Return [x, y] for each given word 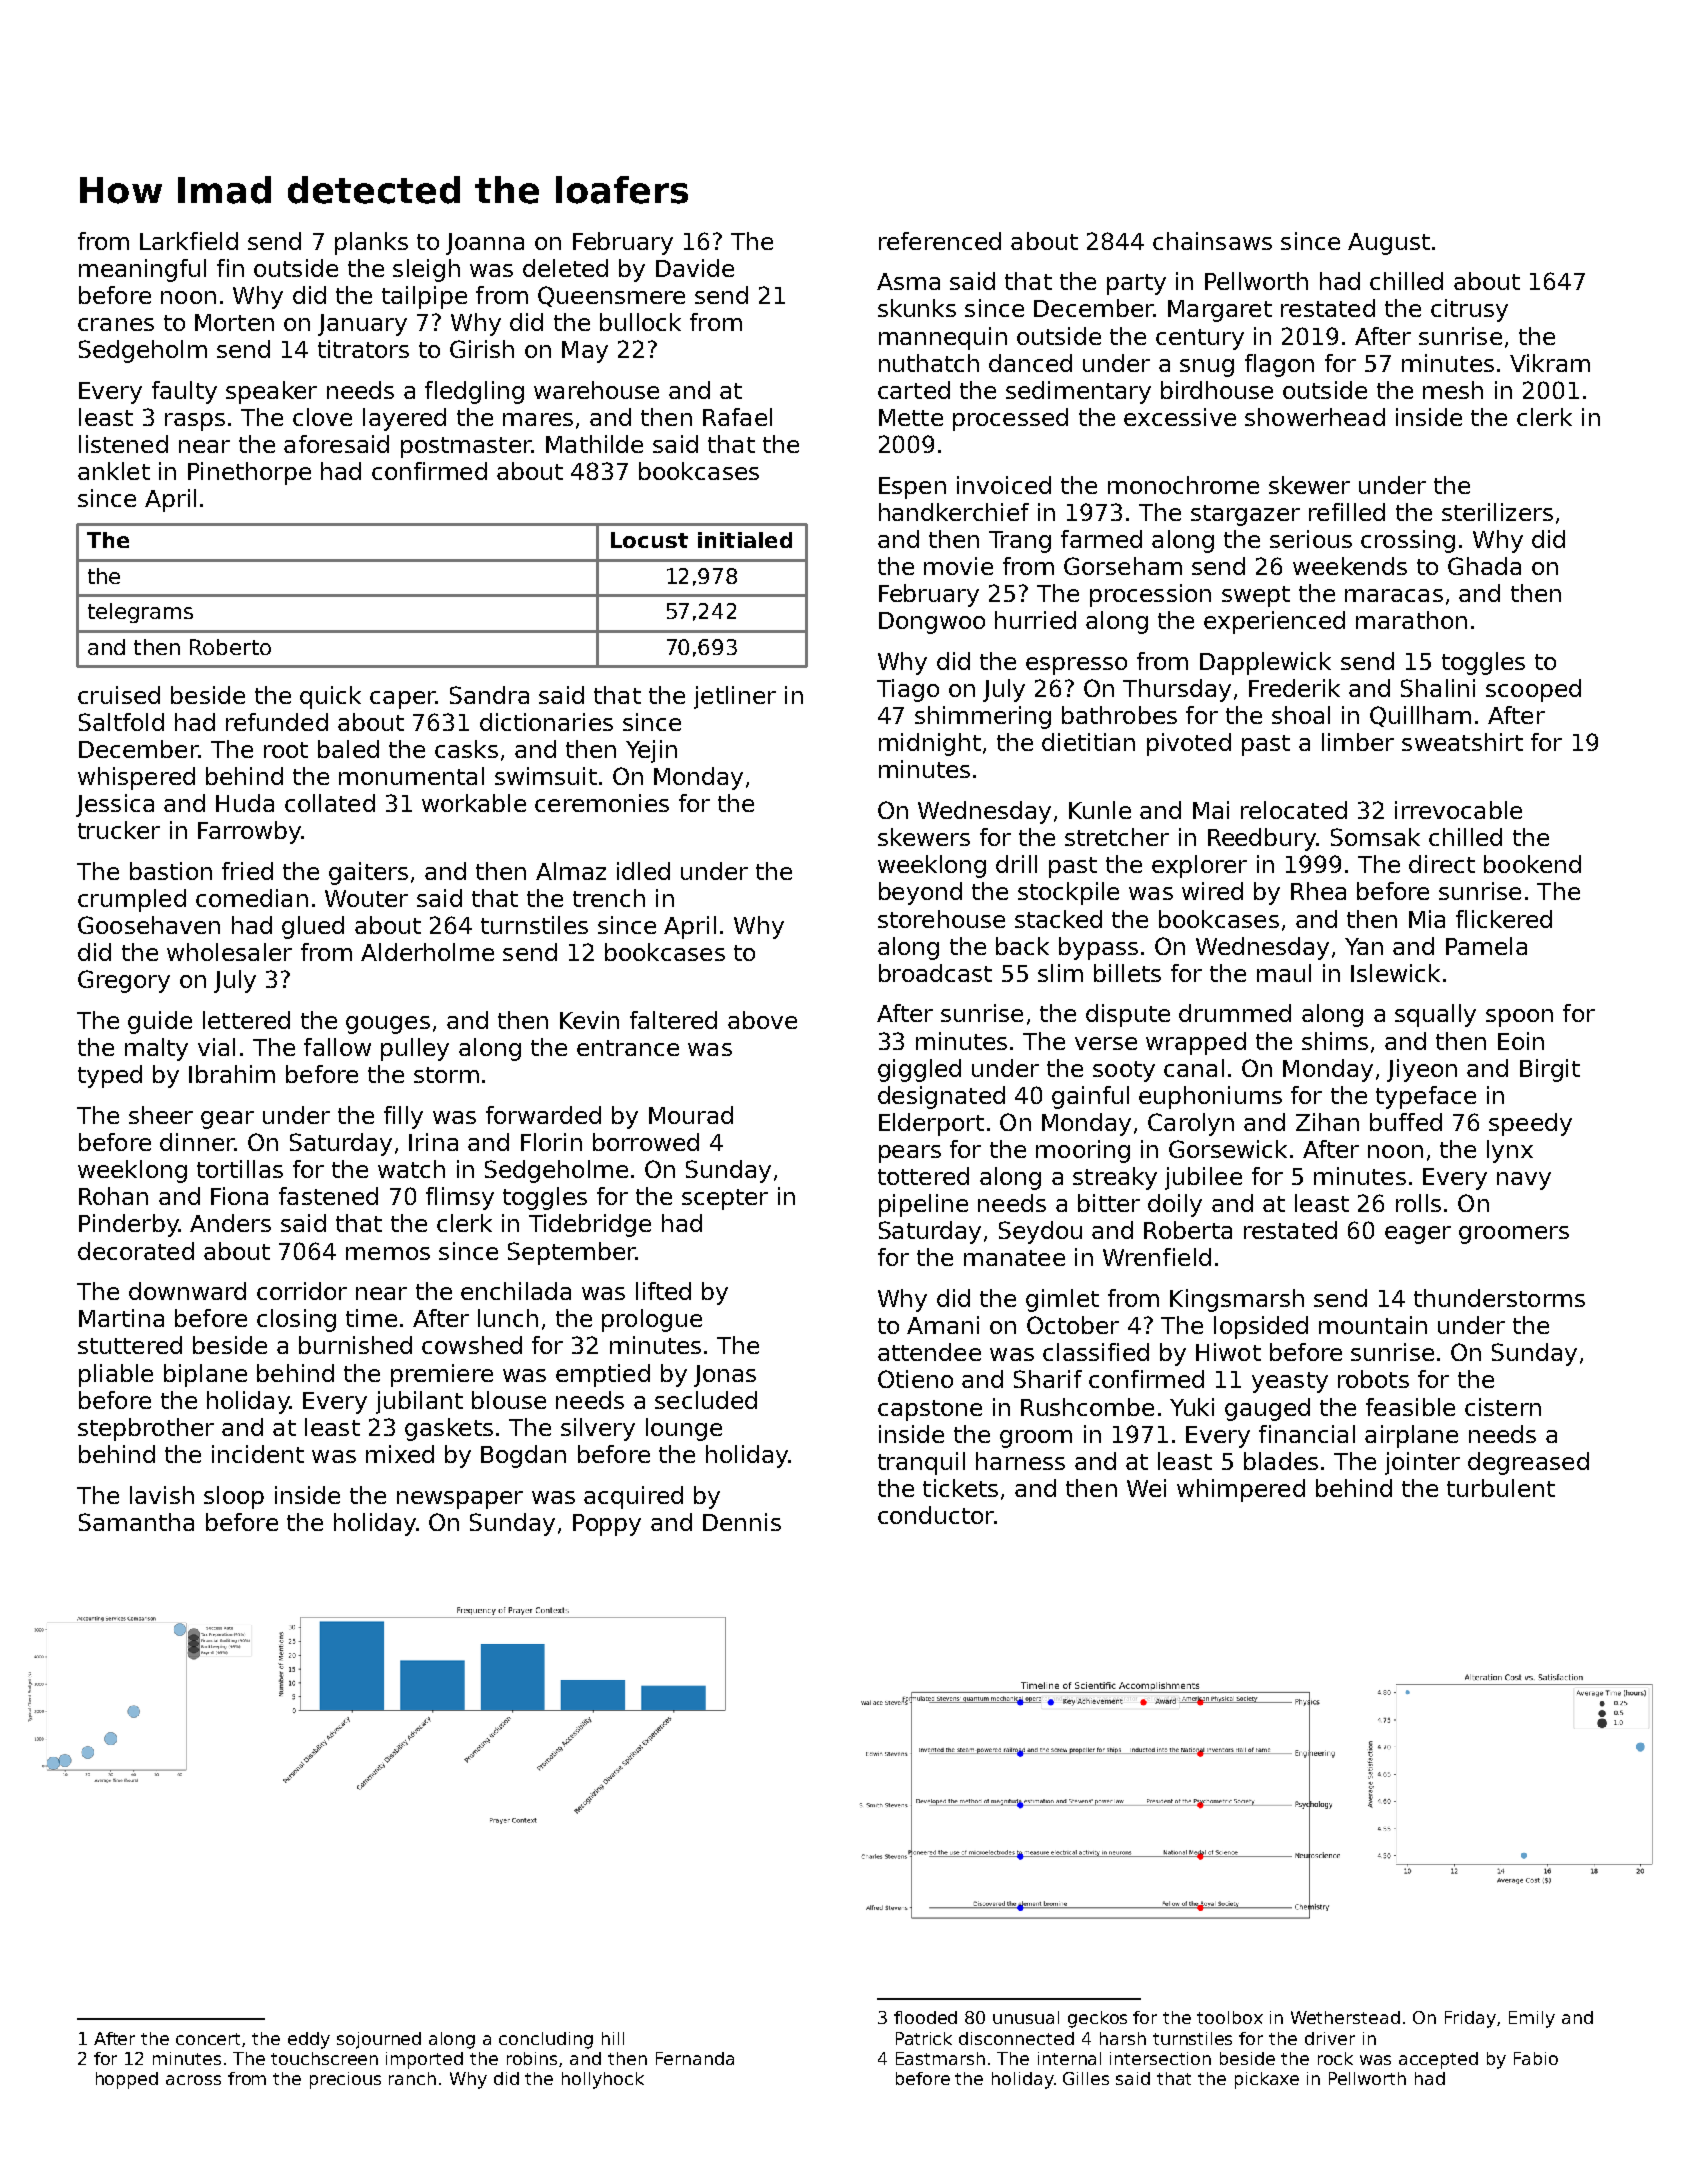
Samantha [136, 1522]
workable [474, 803]
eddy [309, 2040]
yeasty [1290, 1382]
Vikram [1550, 363]
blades [1281, 1461]
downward [187, 1291]
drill [1016, 864]
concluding [546, 2040]
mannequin [943, 338]
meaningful [142, 270]
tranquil [921, 1463]
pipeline [923, 1205]
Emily [1532, 2019]
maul [1284, 973]
